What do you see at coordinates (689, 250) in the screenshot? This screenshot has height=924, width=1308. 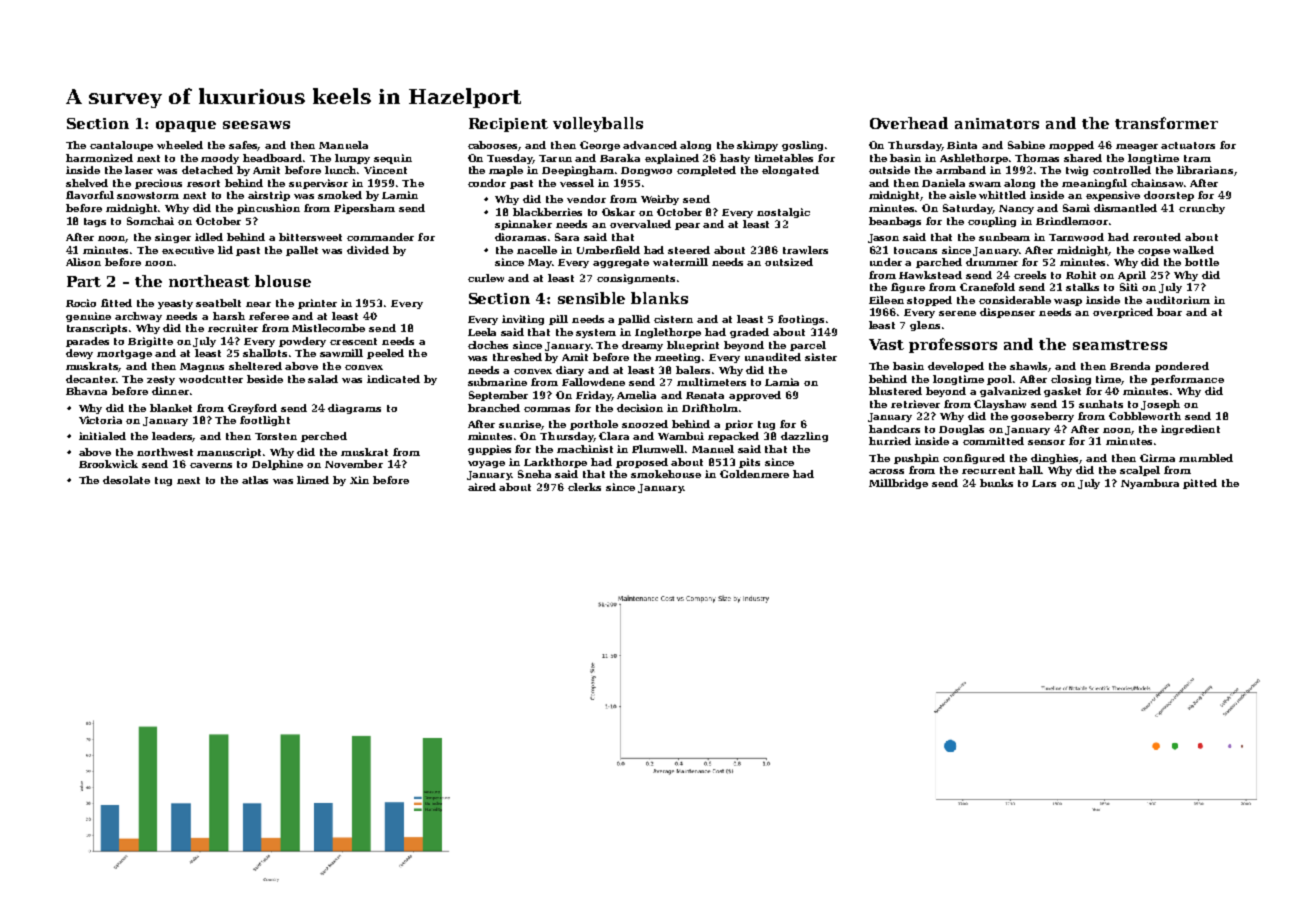 I see `steered` at bounding box center [689, 250].
